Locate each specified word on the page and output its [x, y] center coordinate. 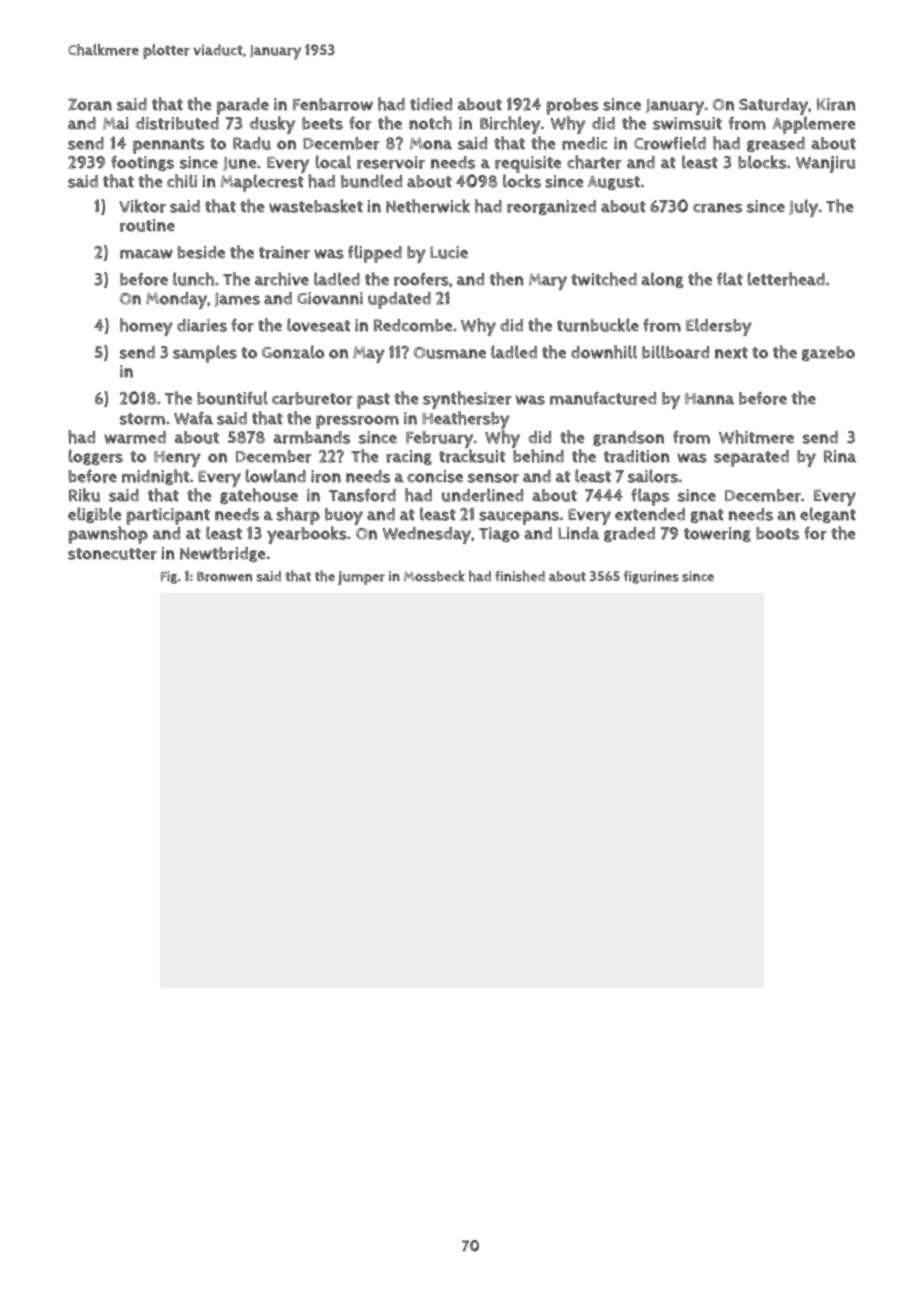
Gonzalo [293, 352]
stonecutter [112, 554]
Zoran [90, 105]
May [369, 354]
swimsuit [687, 123]
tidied [431, 104]
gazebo [828, 353]
